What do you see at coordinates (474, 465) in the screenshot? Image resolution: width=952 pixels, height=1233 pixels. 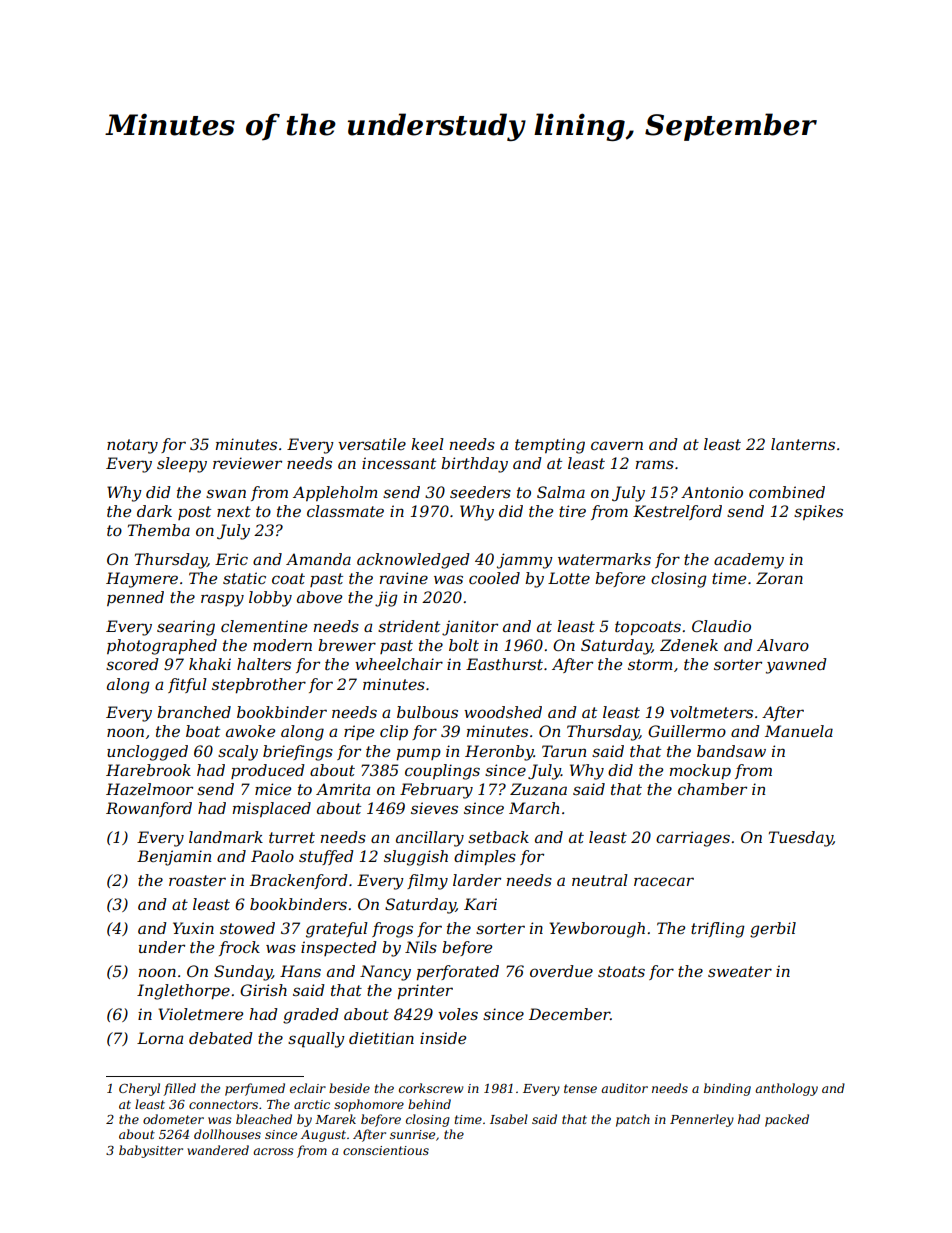 I see `birthday` at bounding box center [474, 465].
